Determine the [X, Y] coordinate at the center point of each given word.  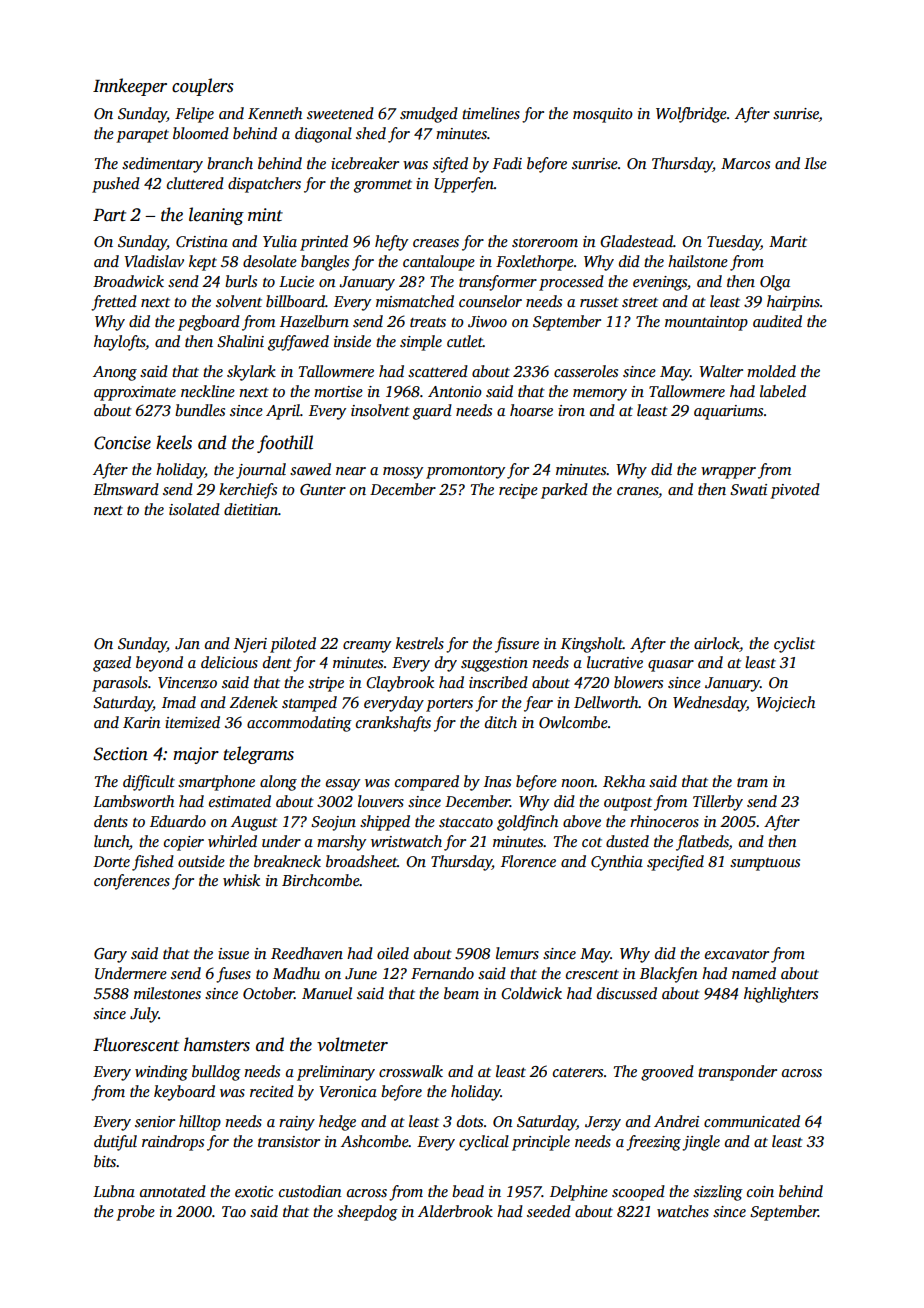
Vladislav [154, 261]
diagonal [323, 135]
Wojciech [785, 704]
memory [600, 395]
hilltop [200, 1123]
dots [470, 1121]
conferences [132, 882]
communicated [752, 1121]
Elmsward [126, 489]
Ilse [815, 163]
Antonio [455, 391]
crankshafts [393, 724]
